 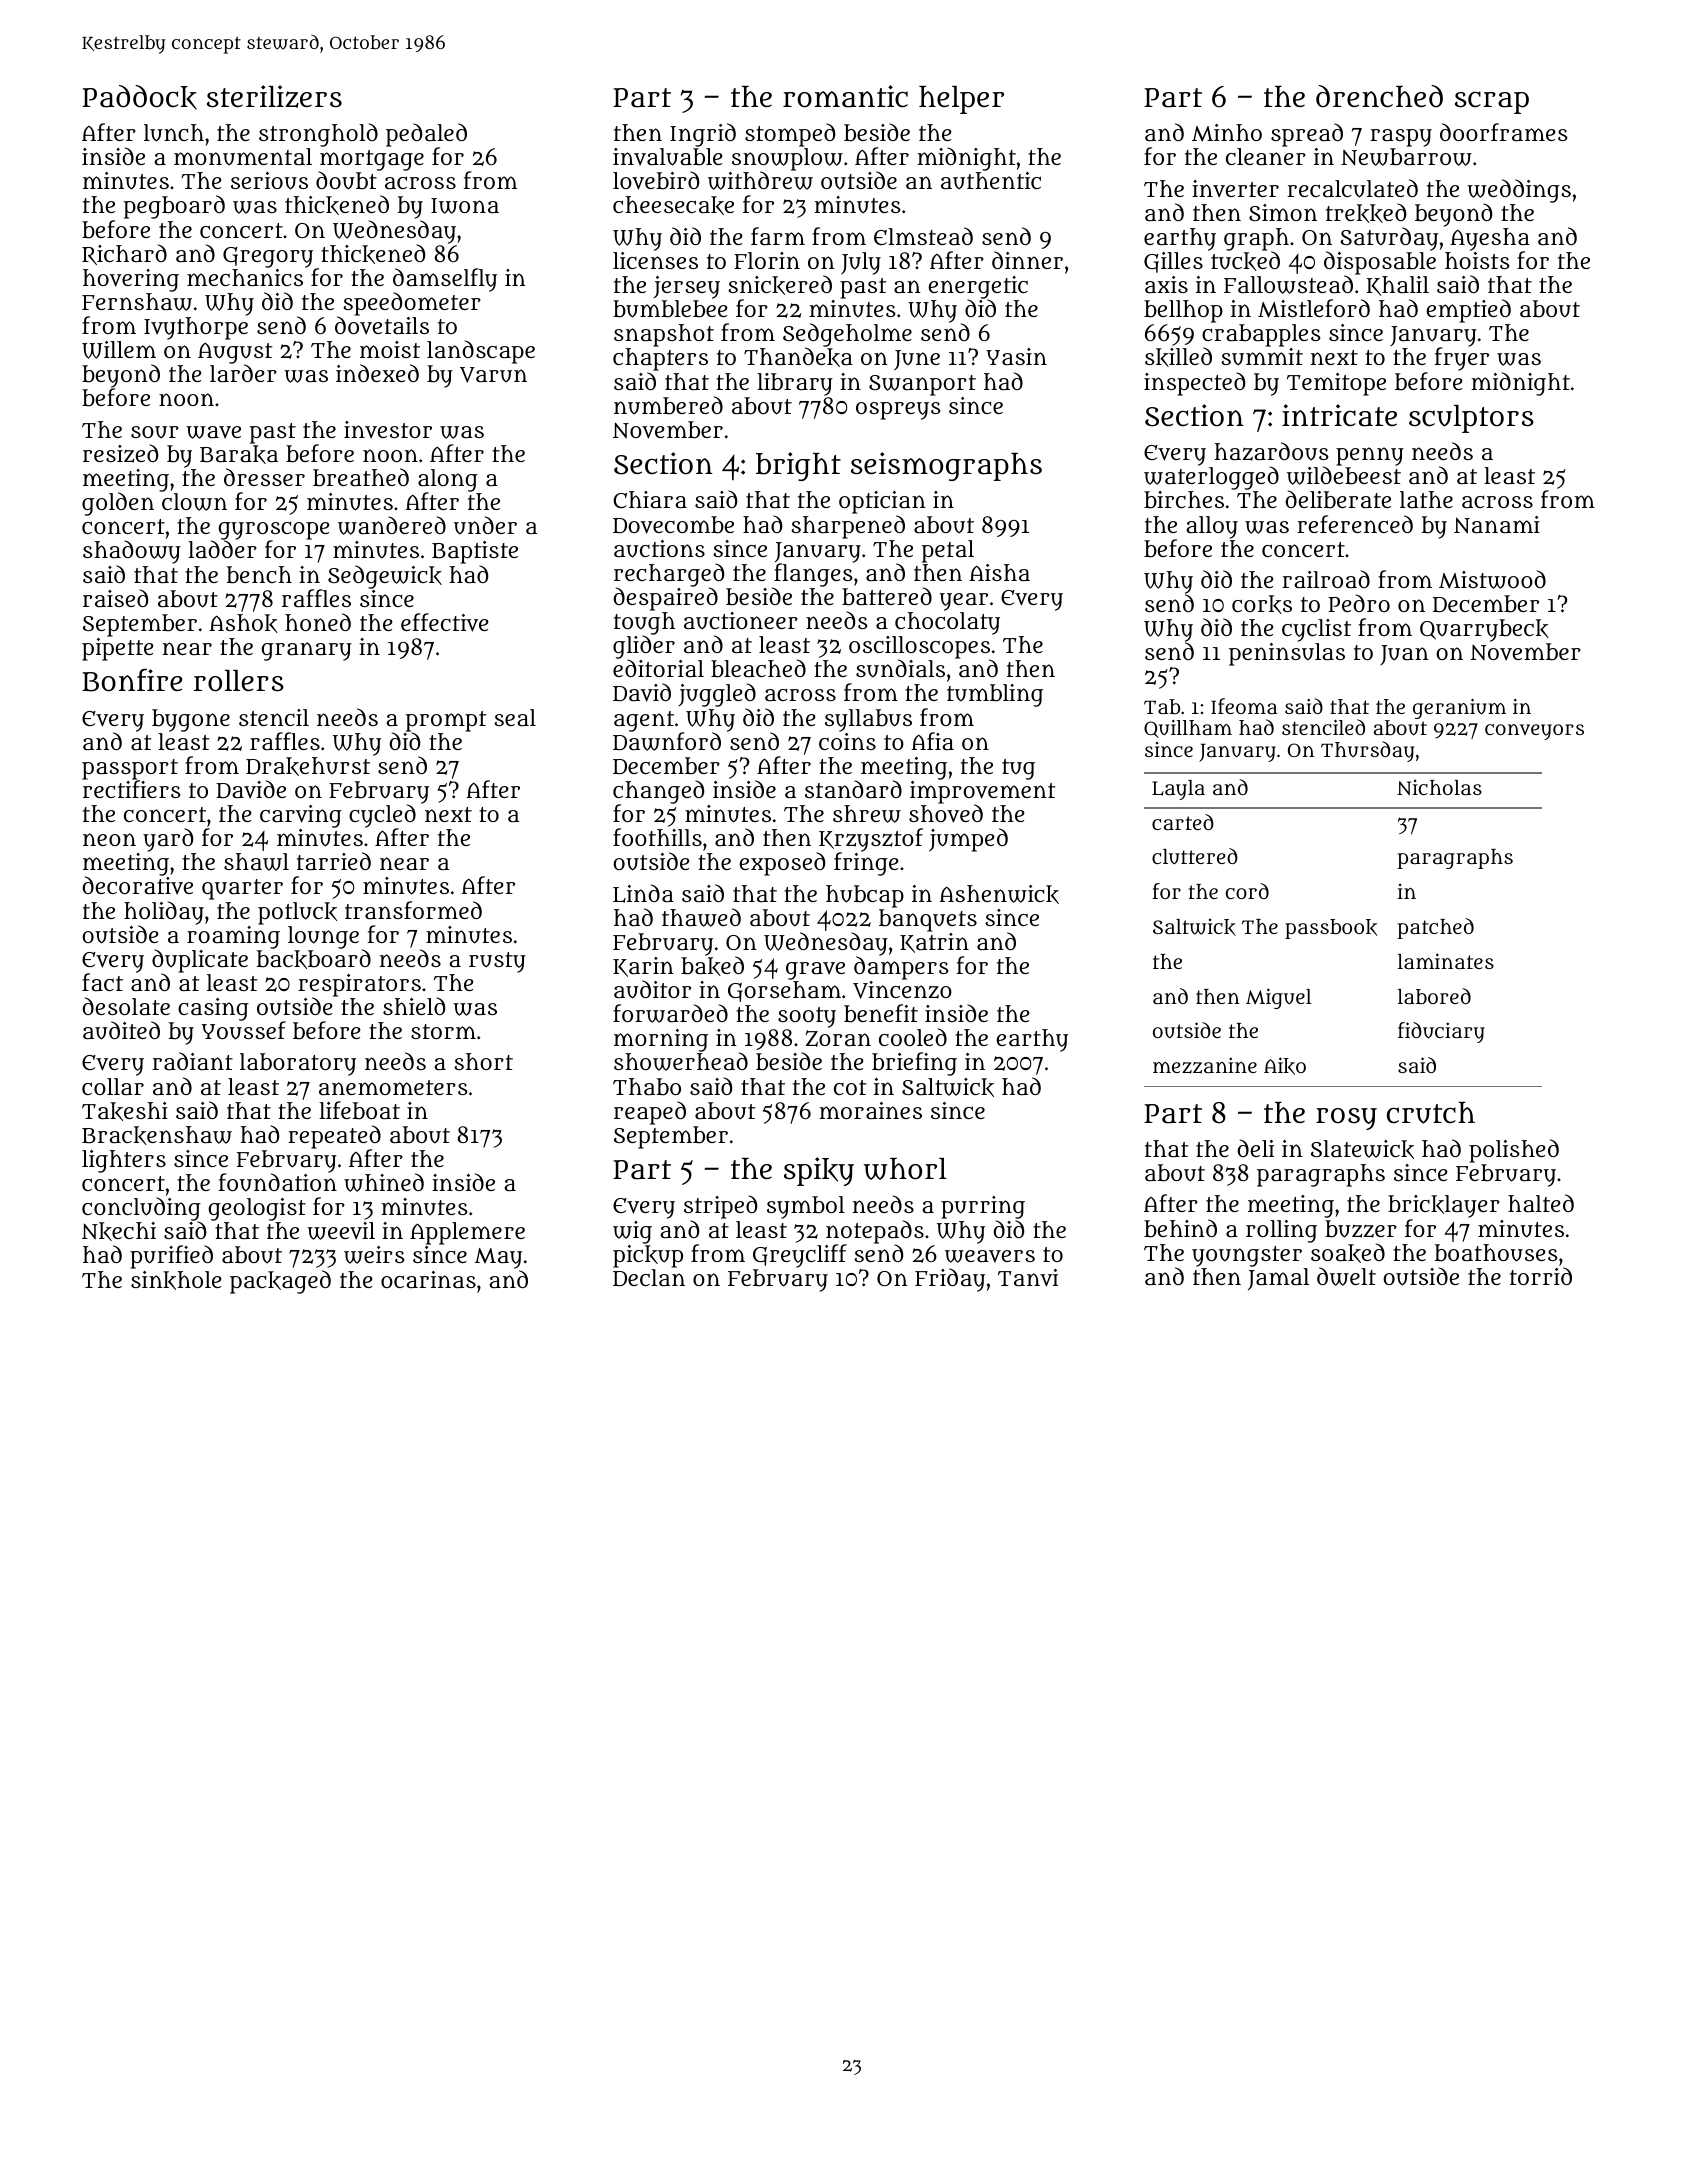 I want to click on collar, so click(x=113, y=1086).
